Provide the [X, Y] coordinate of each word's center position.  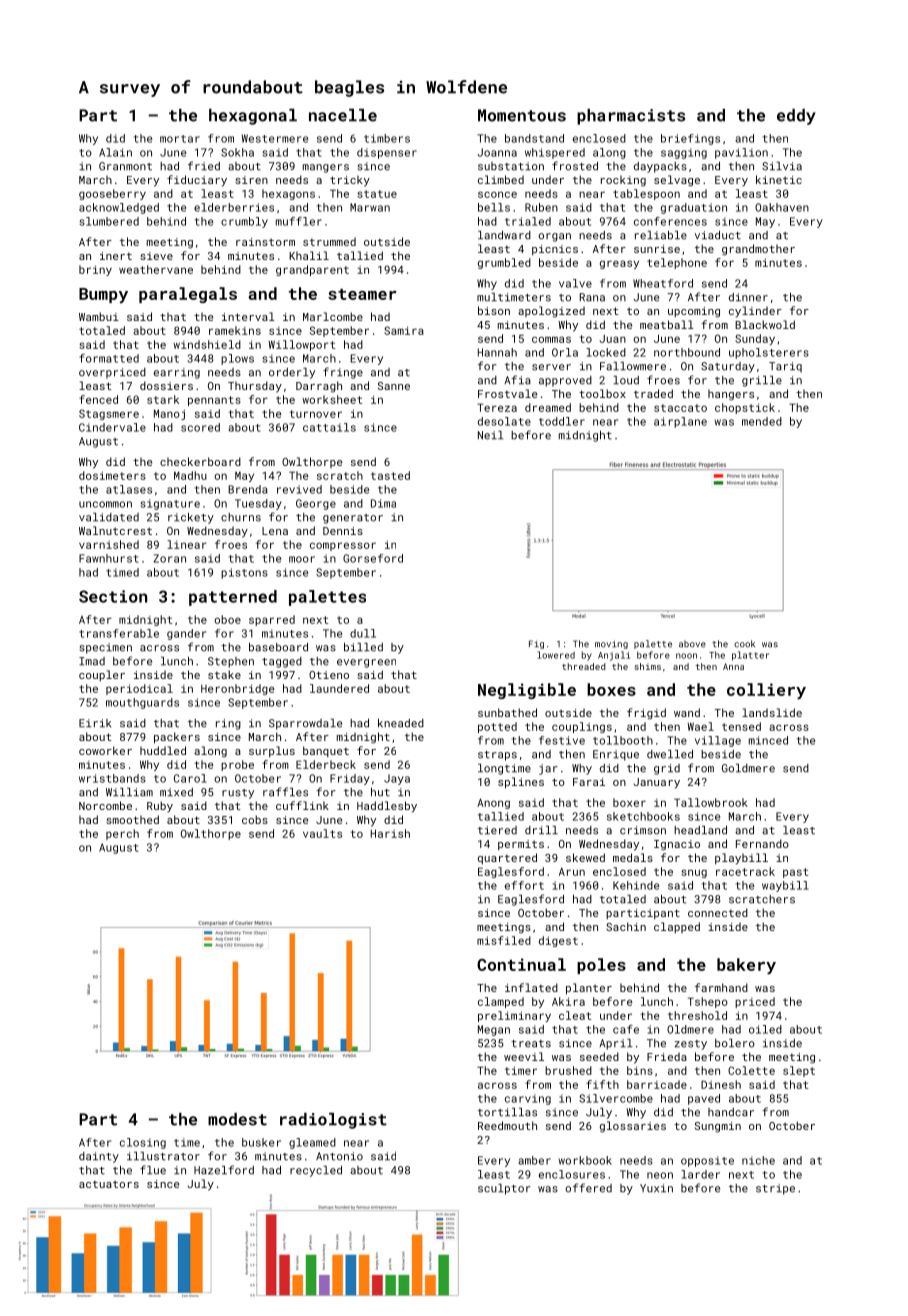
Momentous [522, 115]
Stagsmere [109, 414]
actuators [109, 1184]
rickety [191, 518]
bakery [746, 966]
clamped [501, 1002]
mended [762, 421]
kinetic [779, 179]
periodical [139, 689]
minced [768, 740]
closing [143, 1143]
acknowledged [119, 208]
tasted [390, 475]
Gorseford [373, 558]
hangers [731, 395]
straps [497, 756]
